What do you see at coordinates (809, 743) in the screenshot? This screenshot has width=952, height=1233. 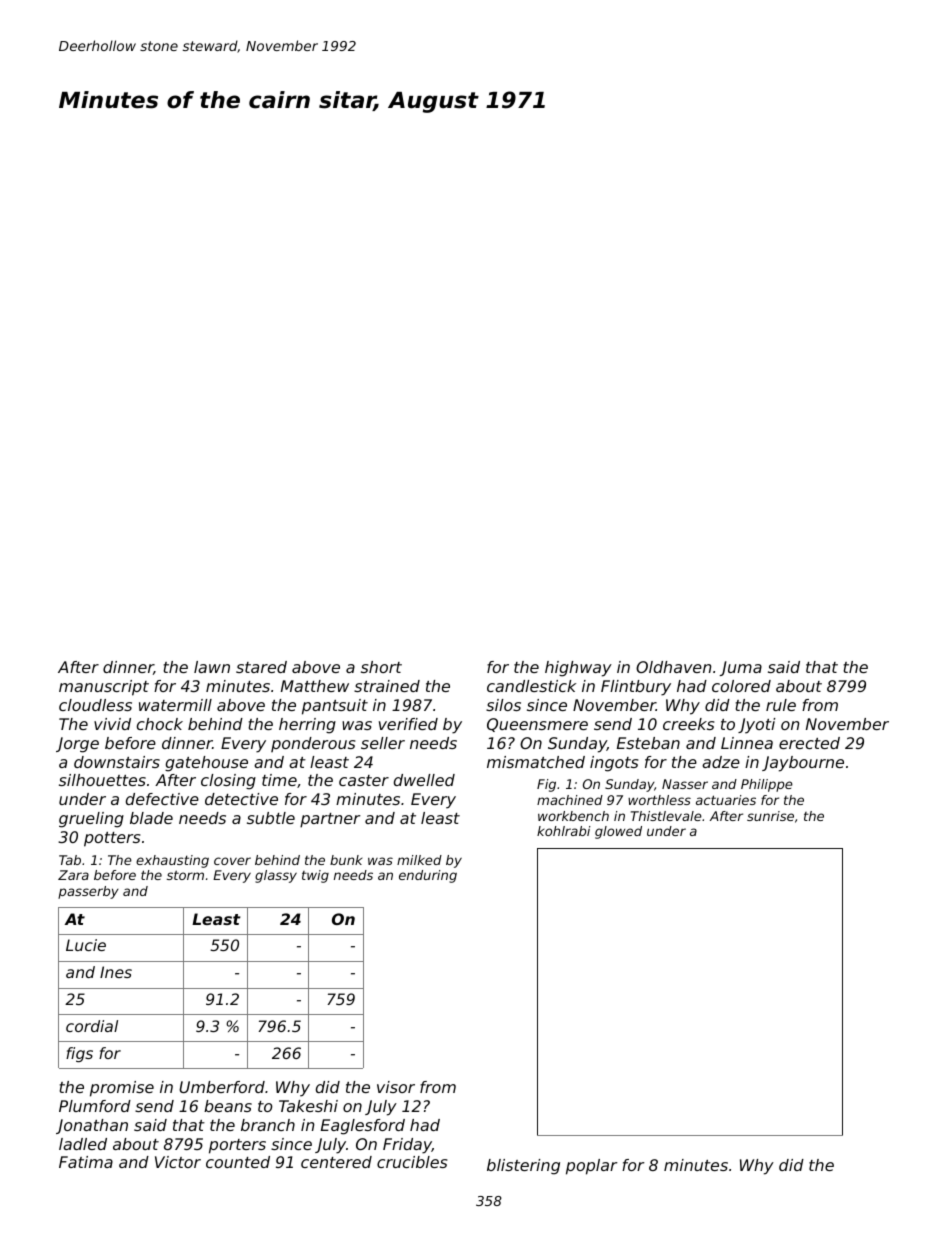 I see `erected` at bounding box center [809, 743].
